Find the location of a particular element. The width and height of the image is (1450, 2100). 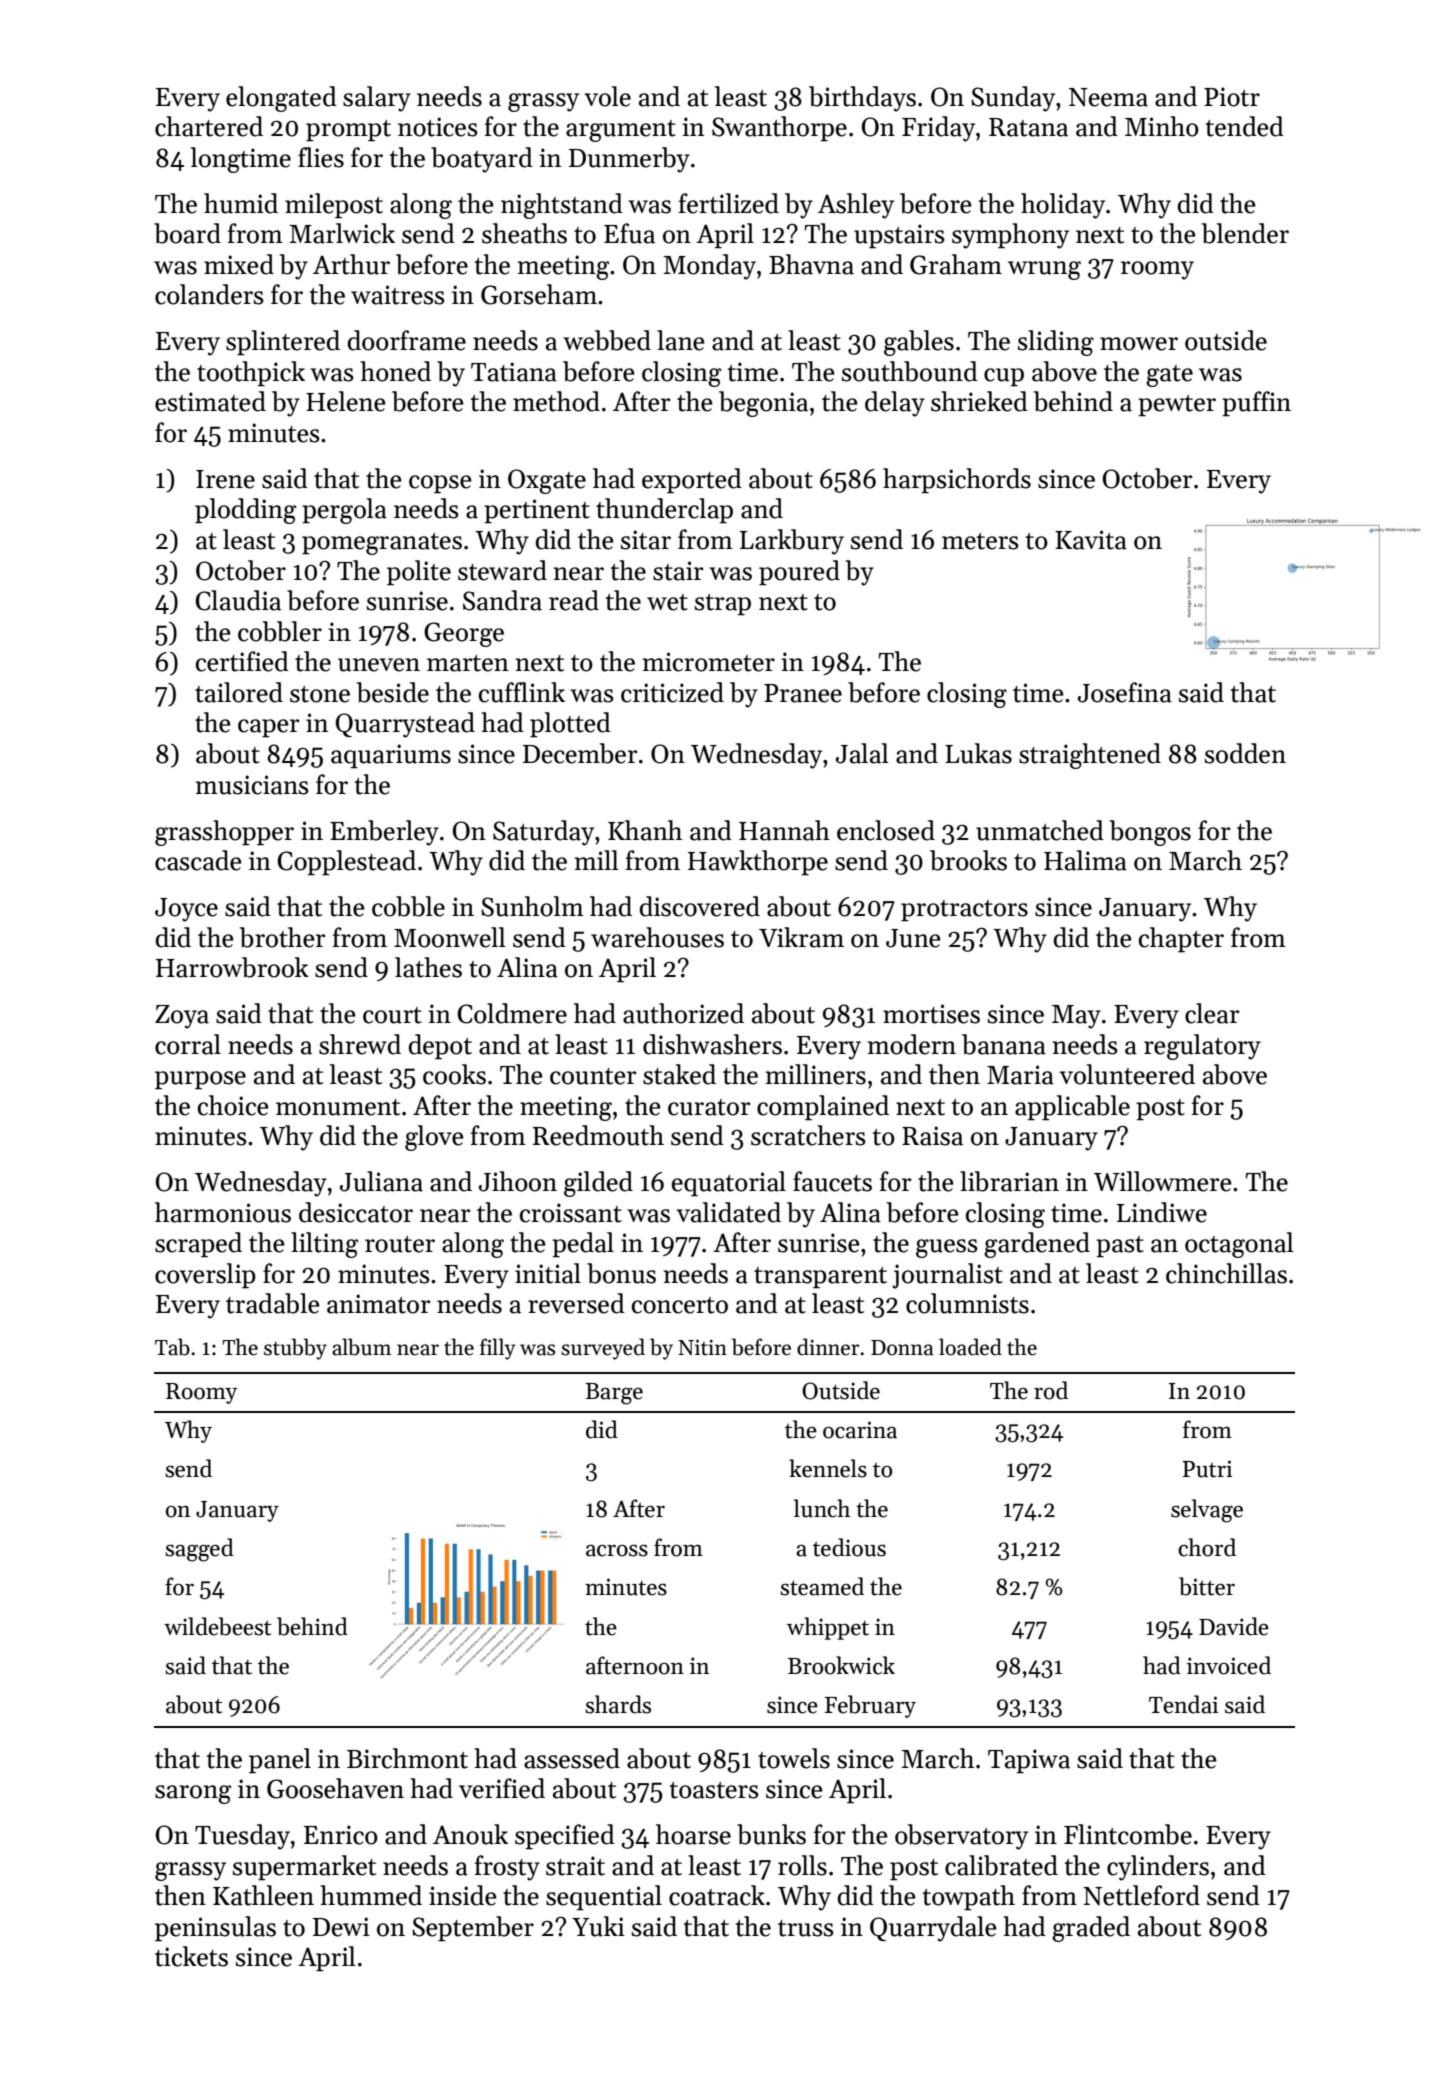

humid is located at coordinates (241, 203).
